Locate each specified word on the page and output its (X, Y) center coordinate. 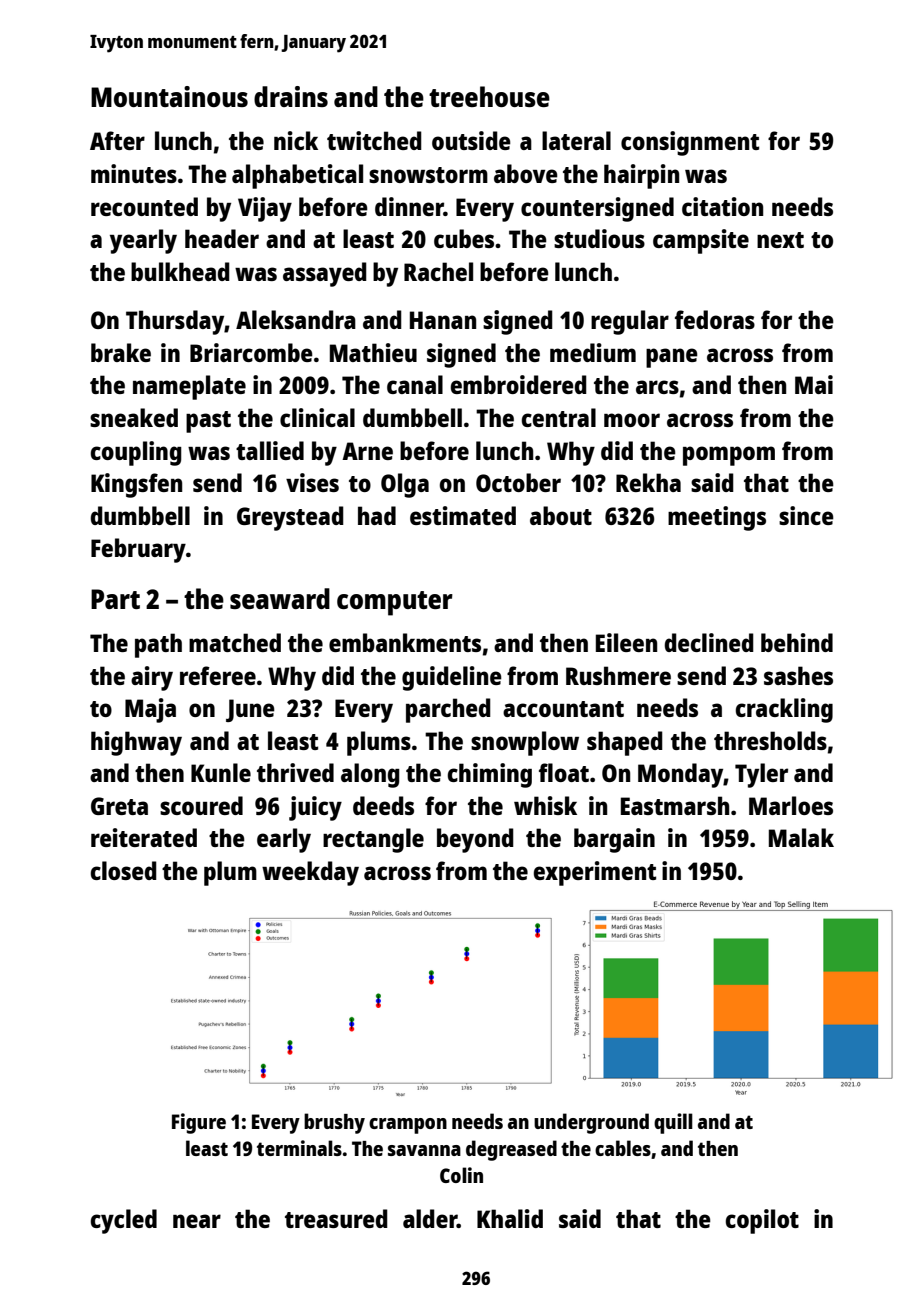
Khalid (510, 1218)
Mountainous (169, 96)
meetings (717, 518)
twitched (374, 140)
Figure (199, 1123)
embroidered (519, 384)
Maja (150, 710)
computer (395, 603)
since (806, 515)
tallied (270, 450)
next (780, 240)
